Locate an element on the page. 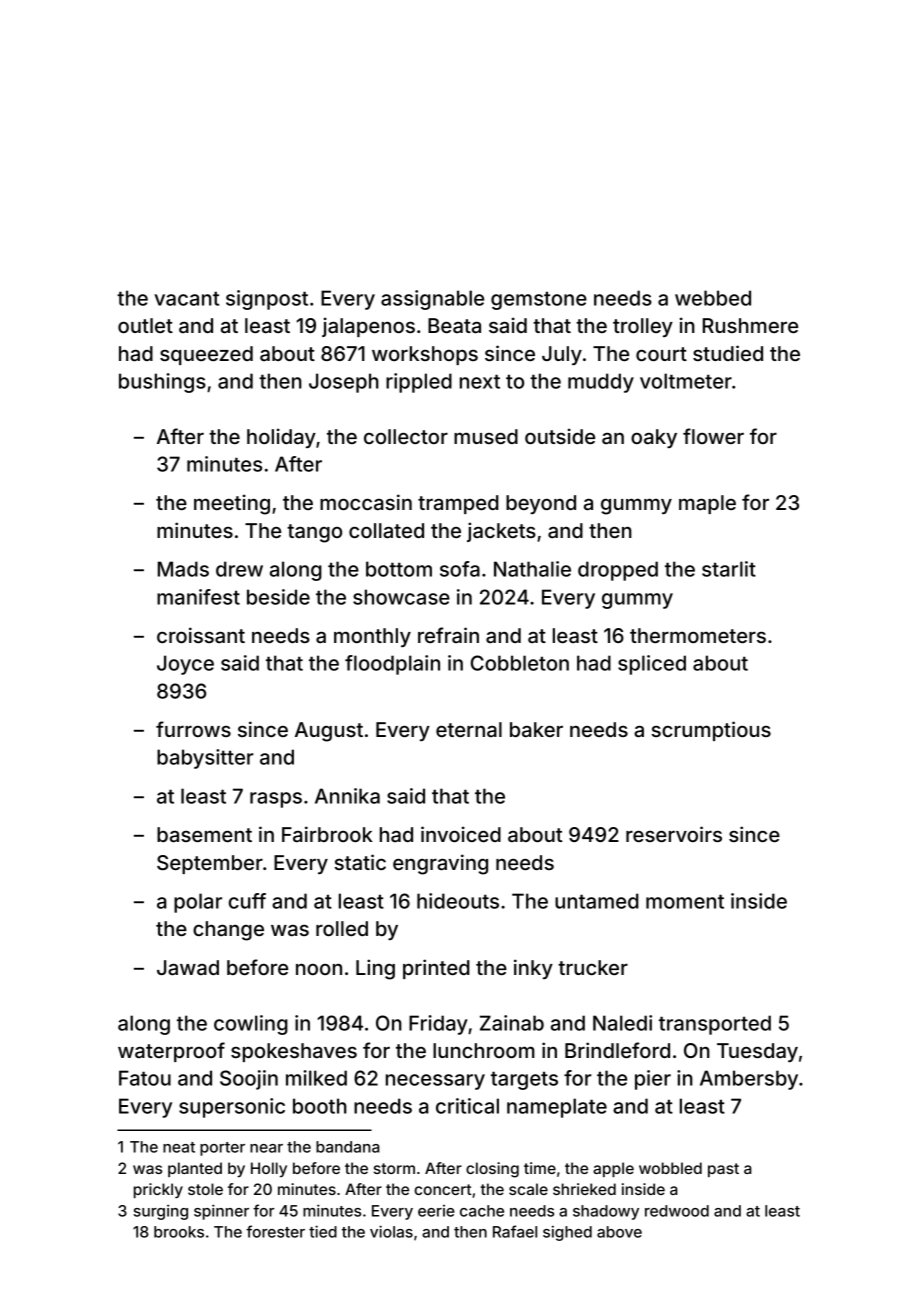  trolley is located at coordinates (643, 327).
